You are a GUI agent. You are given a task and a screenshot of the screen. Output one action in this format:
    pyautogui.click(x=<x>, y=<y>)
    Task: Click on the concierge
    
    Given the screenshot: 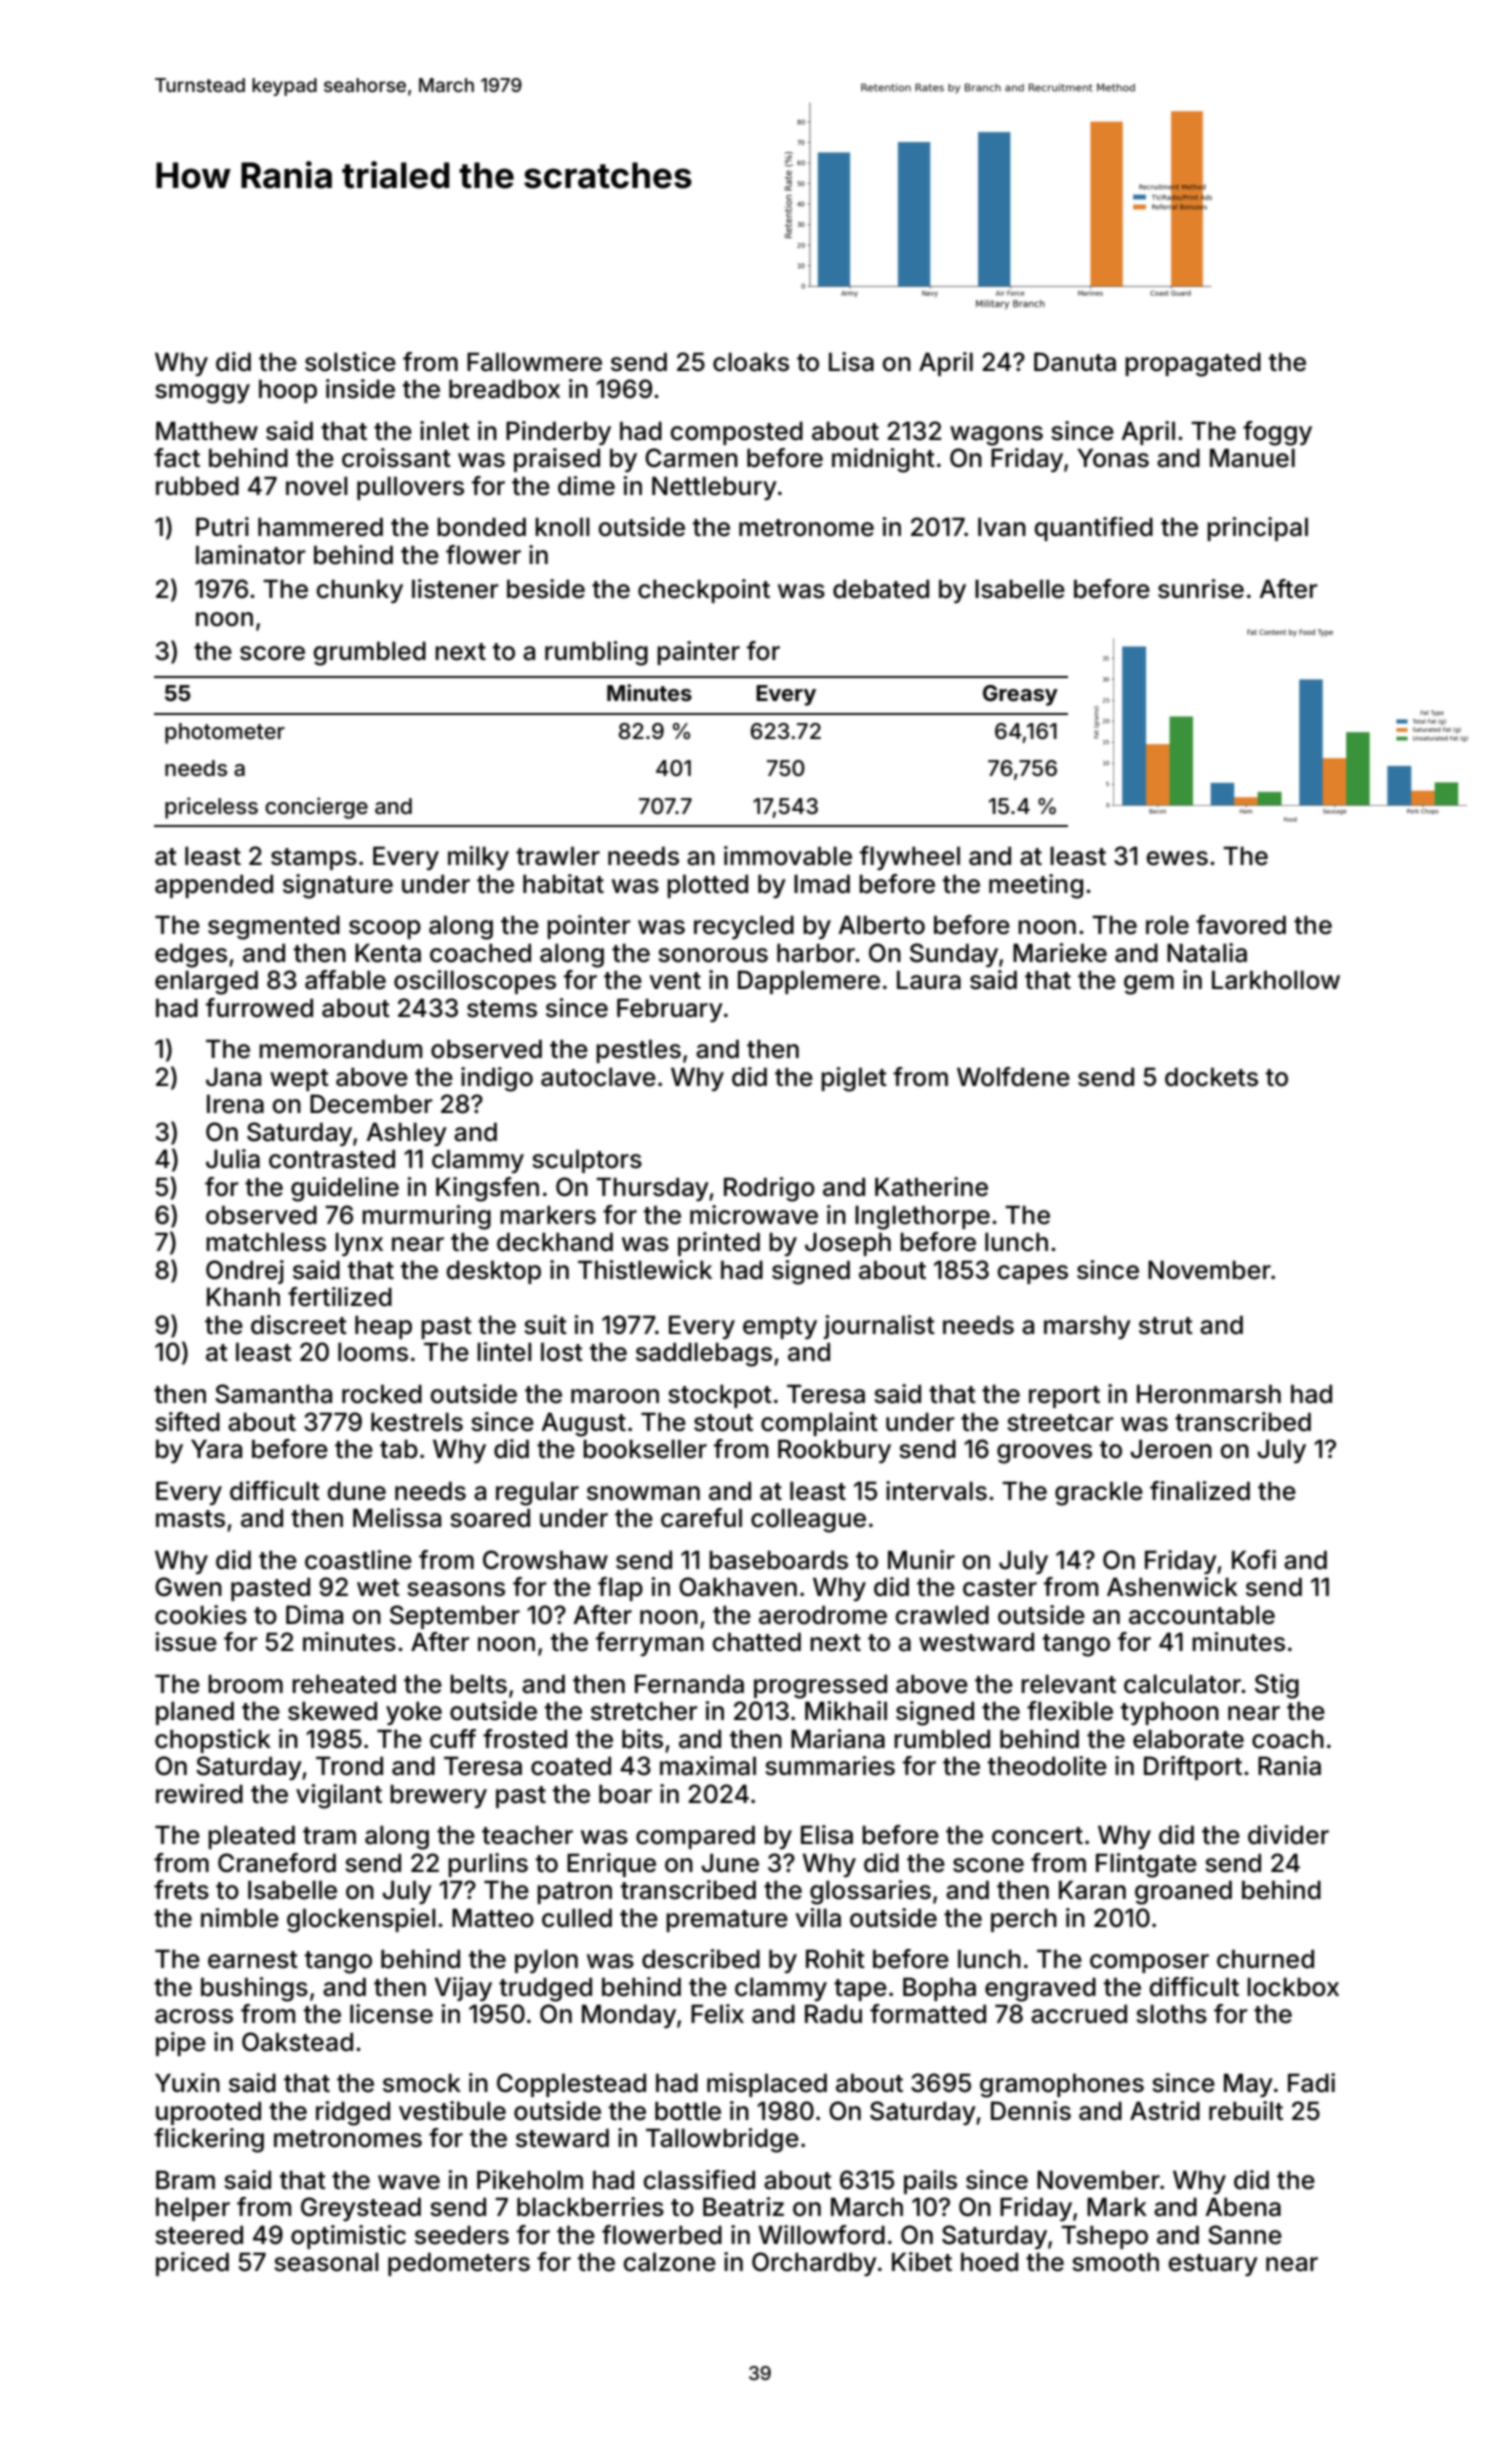 What is the action you would take?
    pyautogui.click(x=316, y=808)
